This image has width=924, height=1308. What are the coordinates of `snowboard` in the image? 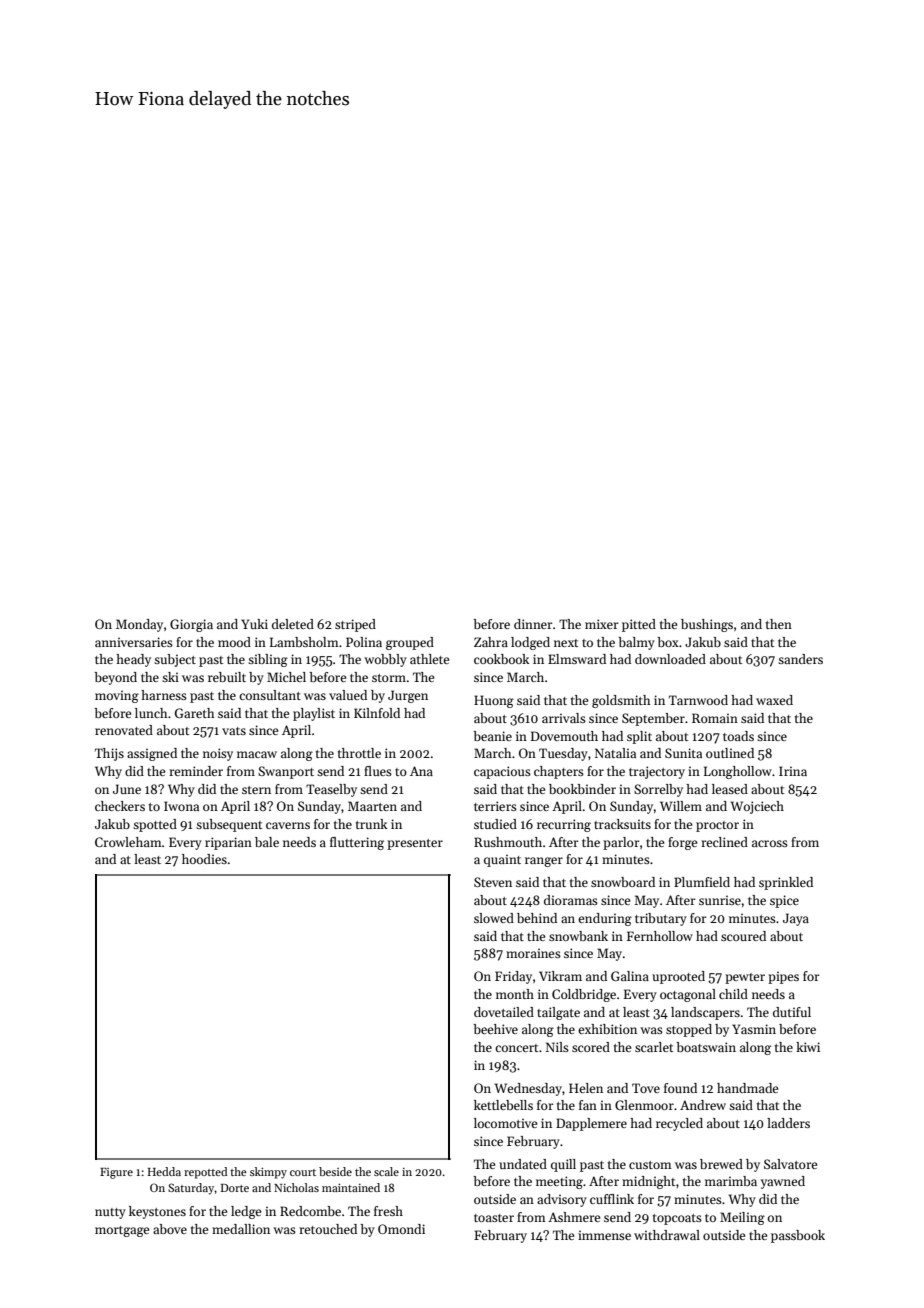 It's located at (623, 882).
